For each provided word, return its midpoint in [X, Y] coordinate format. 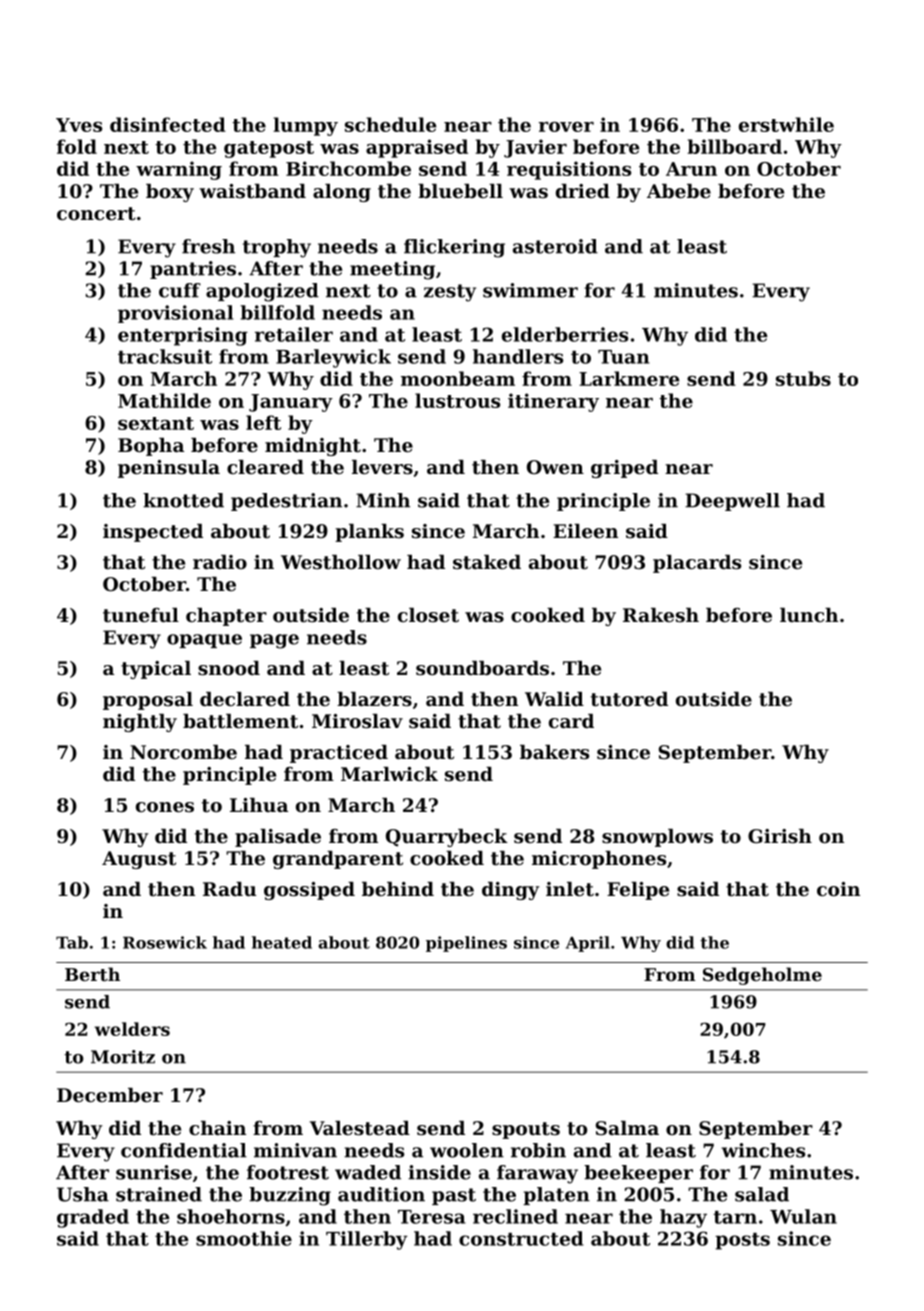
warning [179, 170]
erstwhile [786, 124]
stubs [803, 378]
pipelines [466, 944]
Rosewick [165, 942]
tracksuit [165, 356]
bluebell [460, 191]
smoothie [244, 1238]
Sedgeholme [762, 976]
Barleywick [333, 358]
